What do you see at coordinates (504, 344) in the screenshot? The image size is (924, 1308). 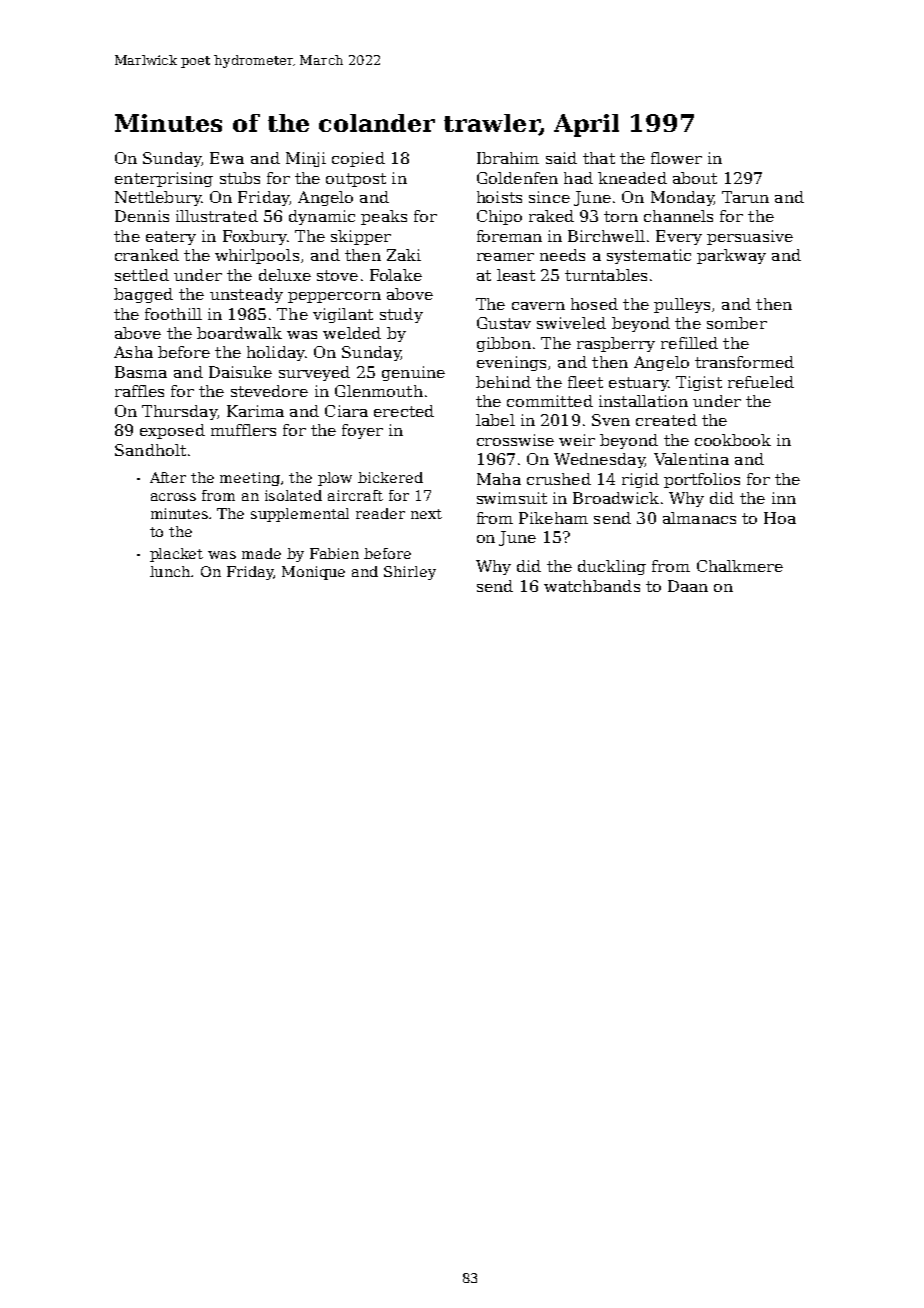 I see `gibbon` at bounding box center [504, 344].
